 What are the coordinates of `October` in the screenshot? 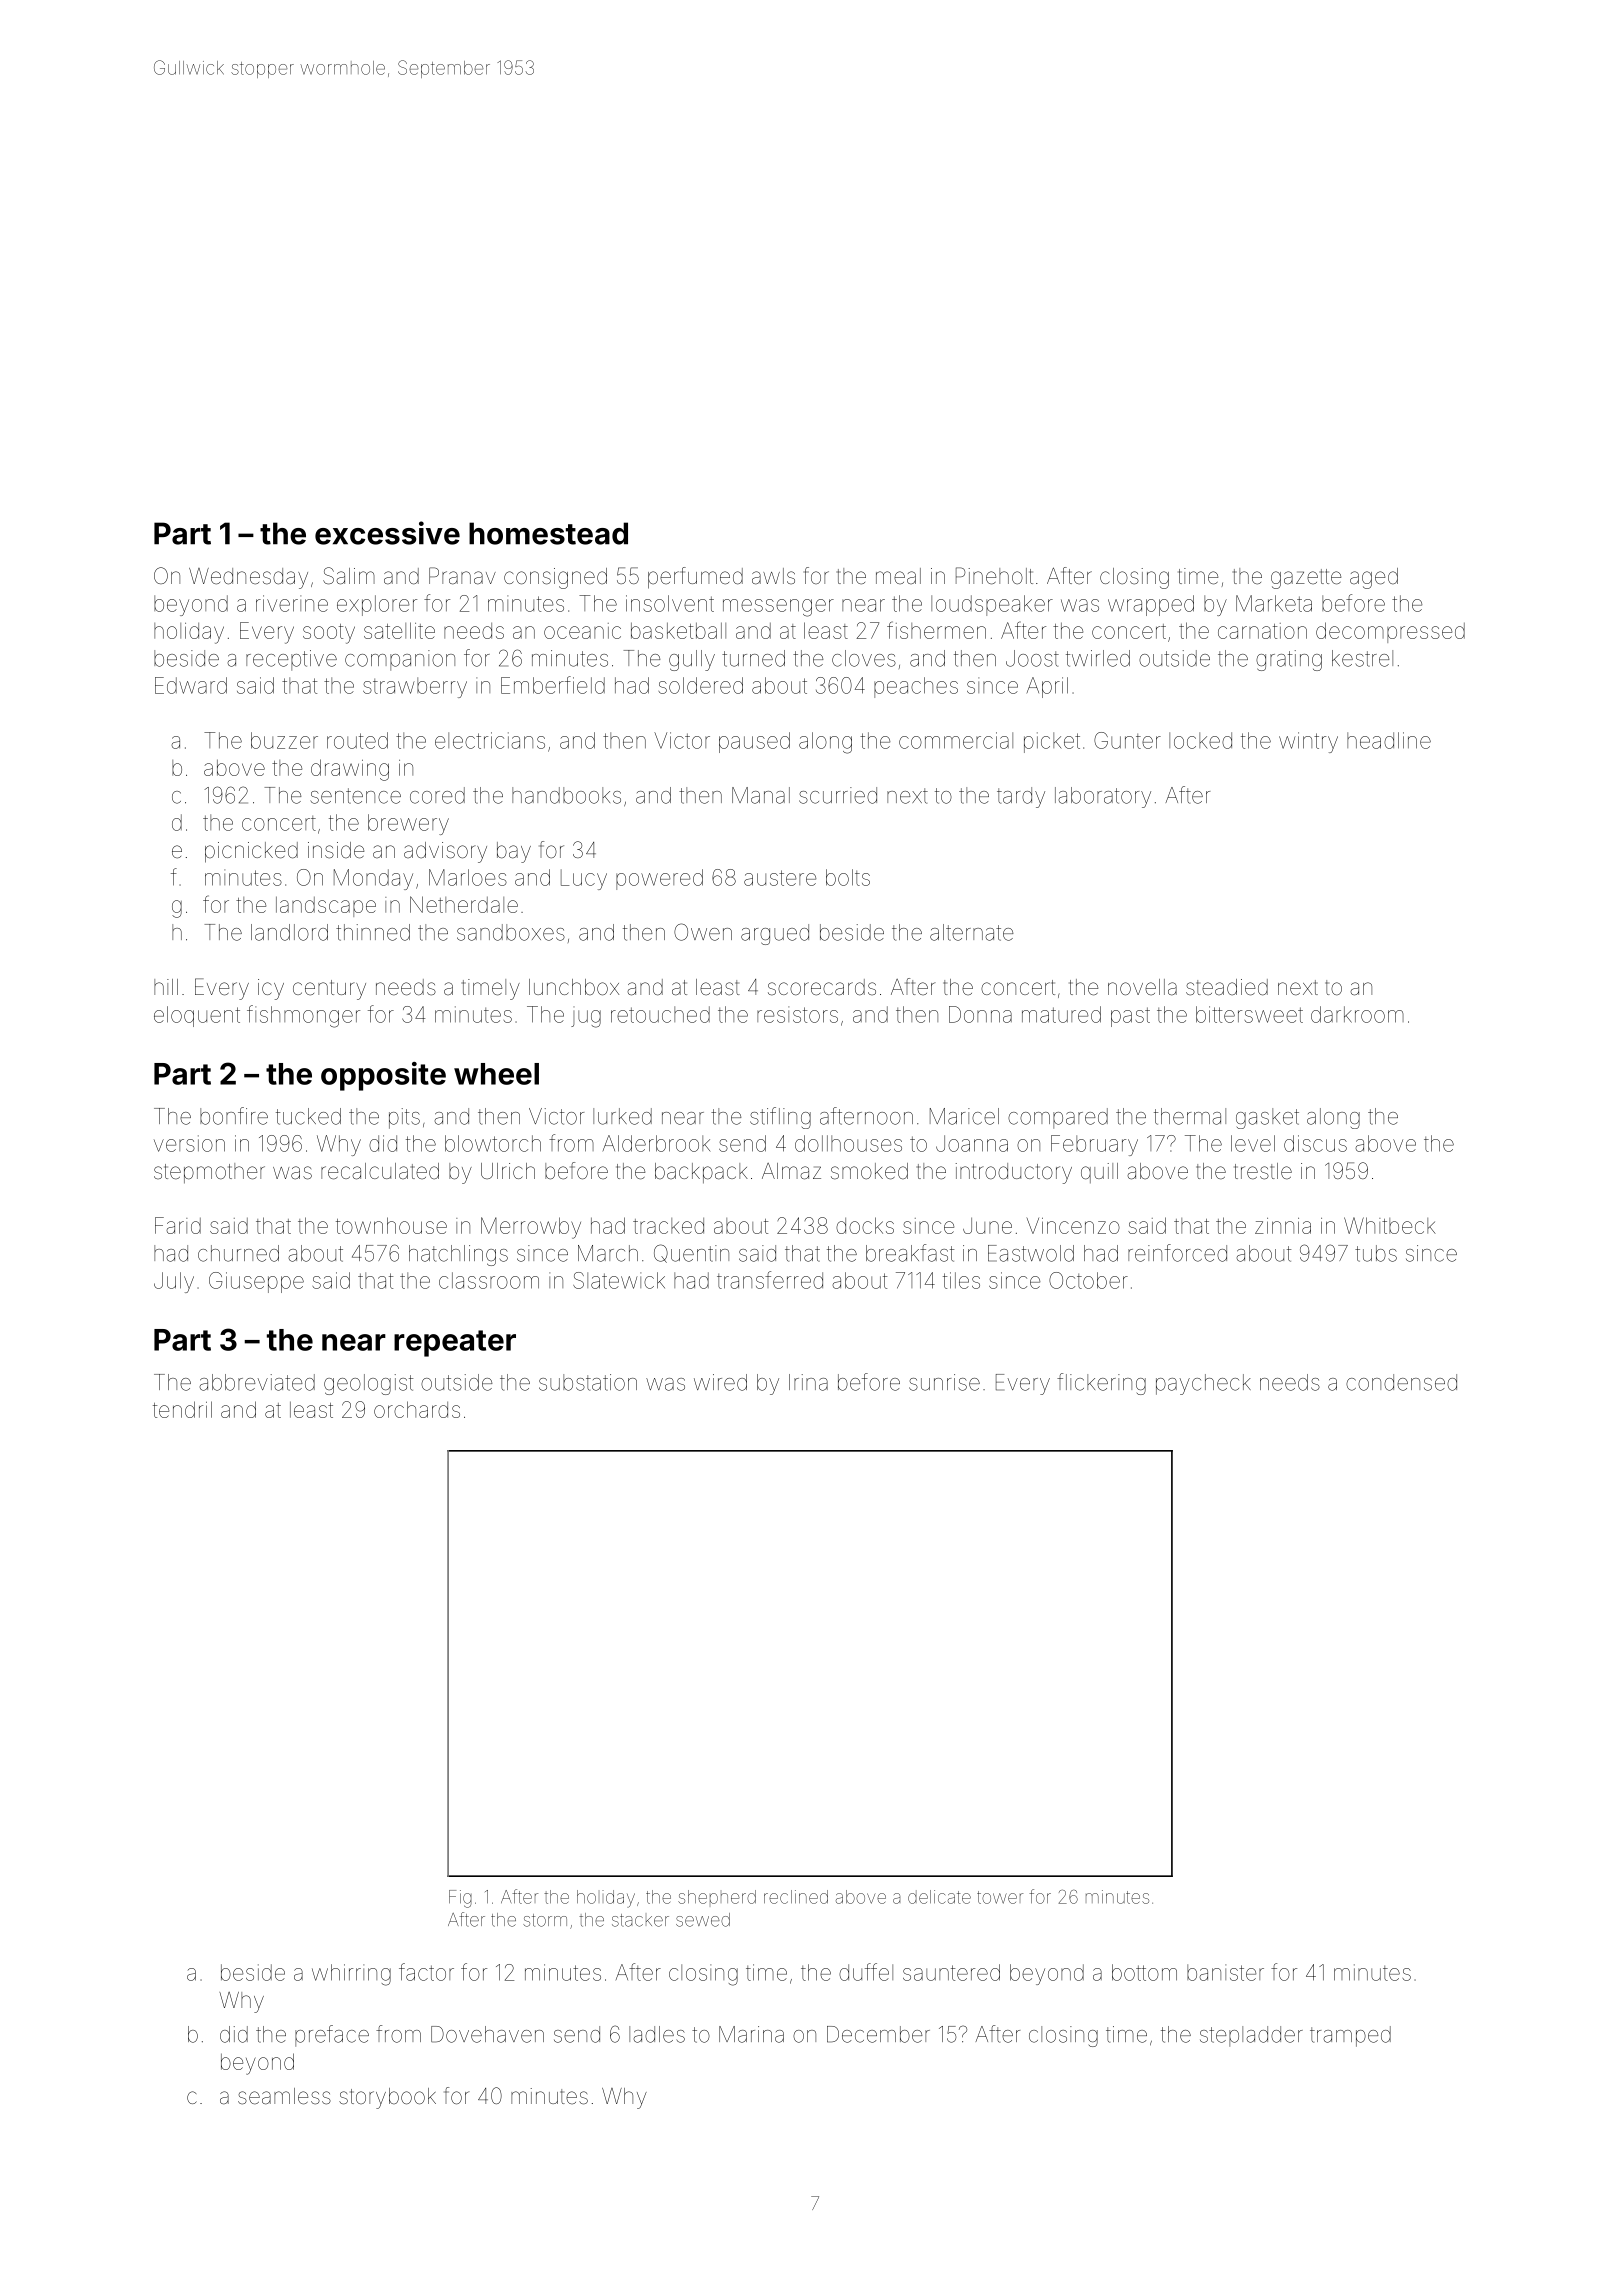 It's located at (1088, 1280).
